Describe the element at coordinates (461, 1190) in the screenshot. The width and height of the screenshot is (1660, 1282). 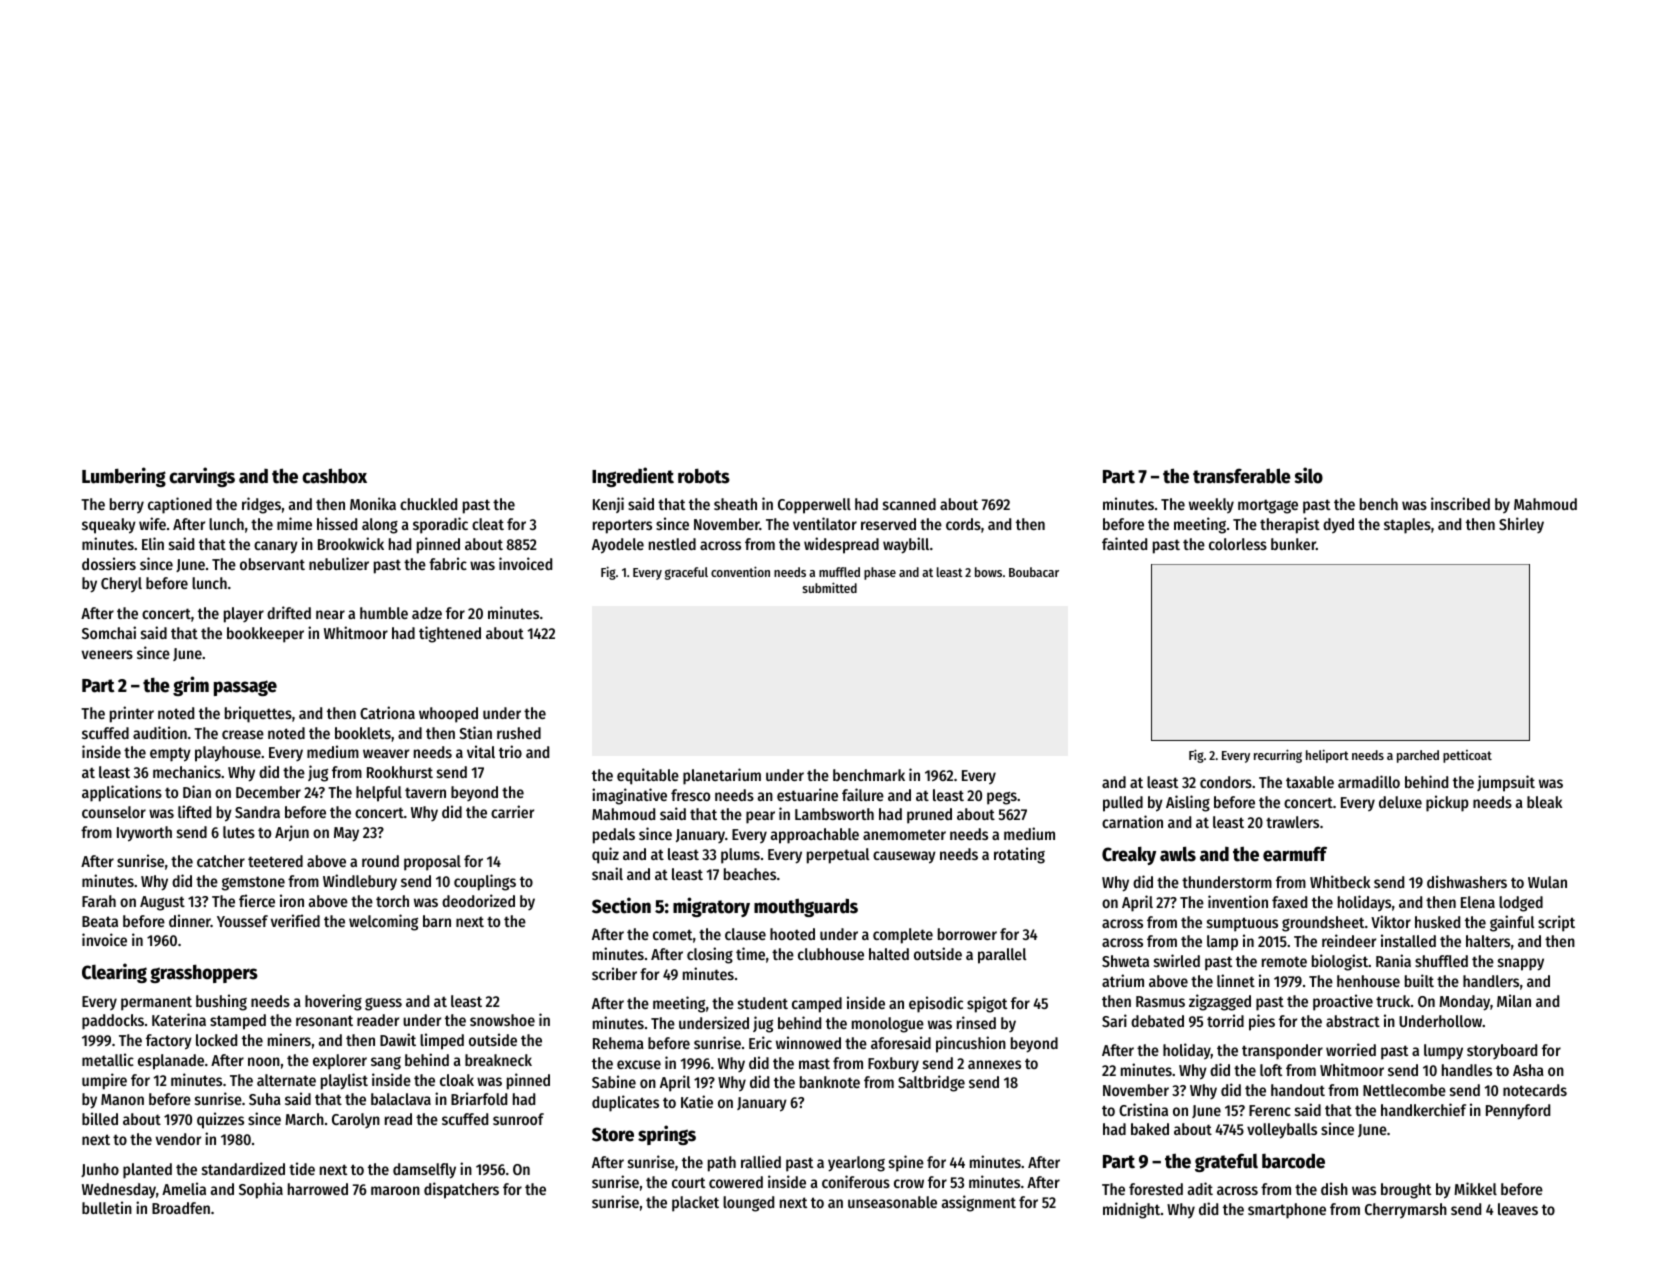
I see `dispatchers` at that location.
